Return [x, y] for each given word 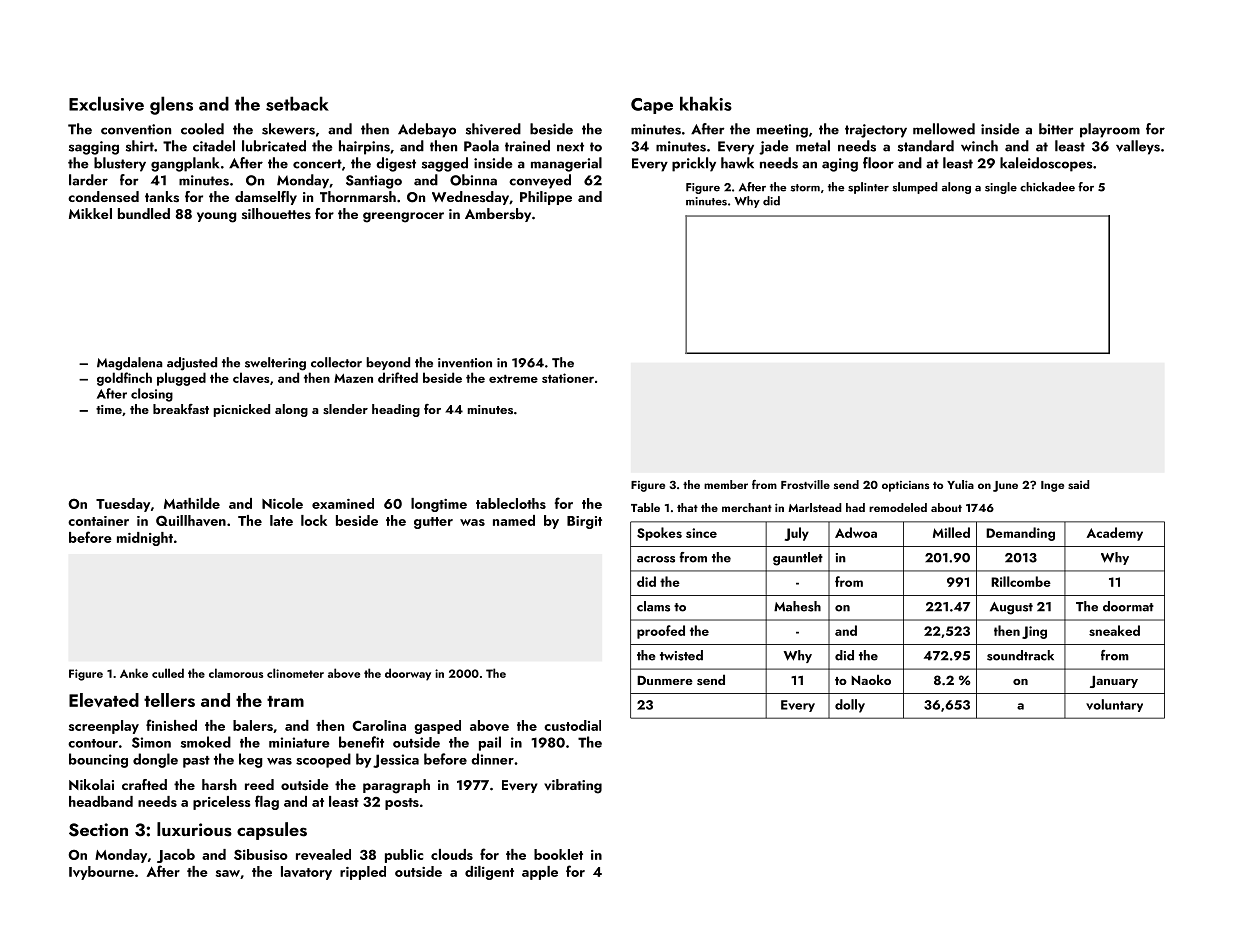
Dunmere [665, 680]
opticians [905, 486]
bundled [144, 213]
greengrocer [403, 217]
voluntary [1114, 705]
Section [98, 830]
